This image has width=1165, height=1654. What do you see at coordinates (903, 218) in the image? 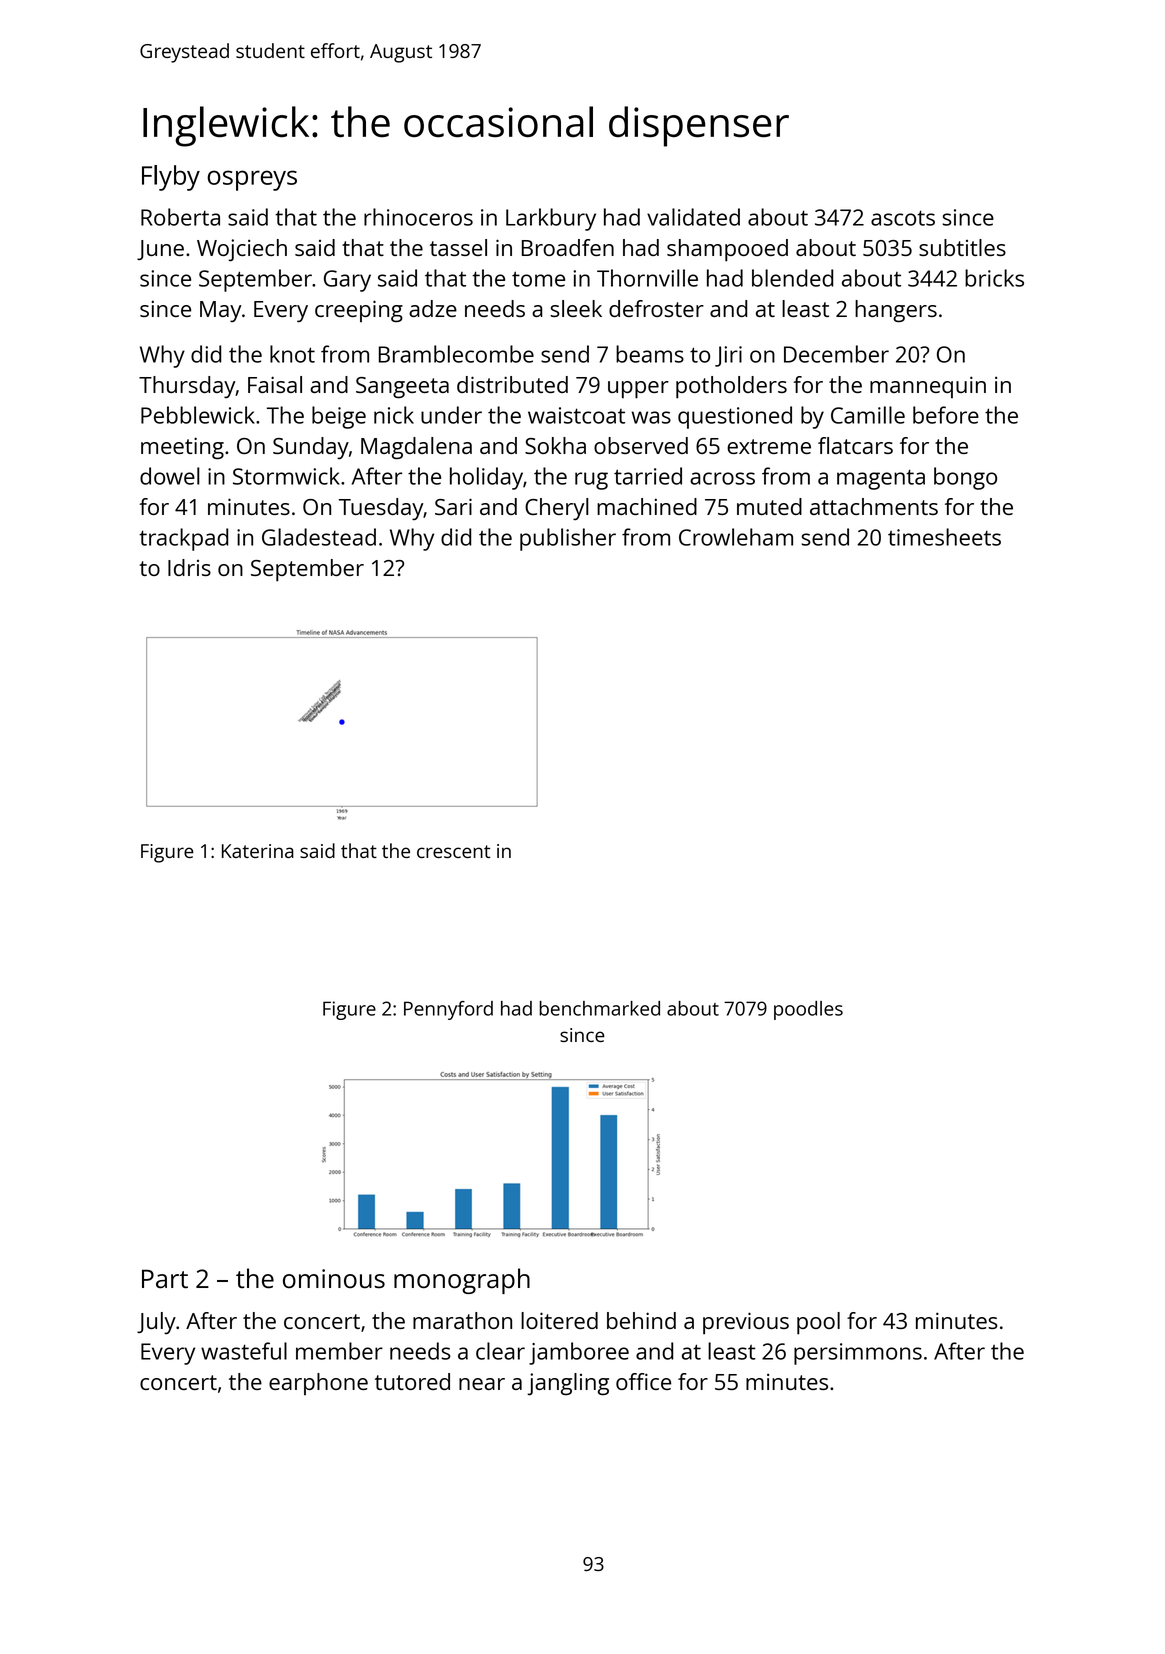
I see `ascots` at bounding box center [903, 218].
